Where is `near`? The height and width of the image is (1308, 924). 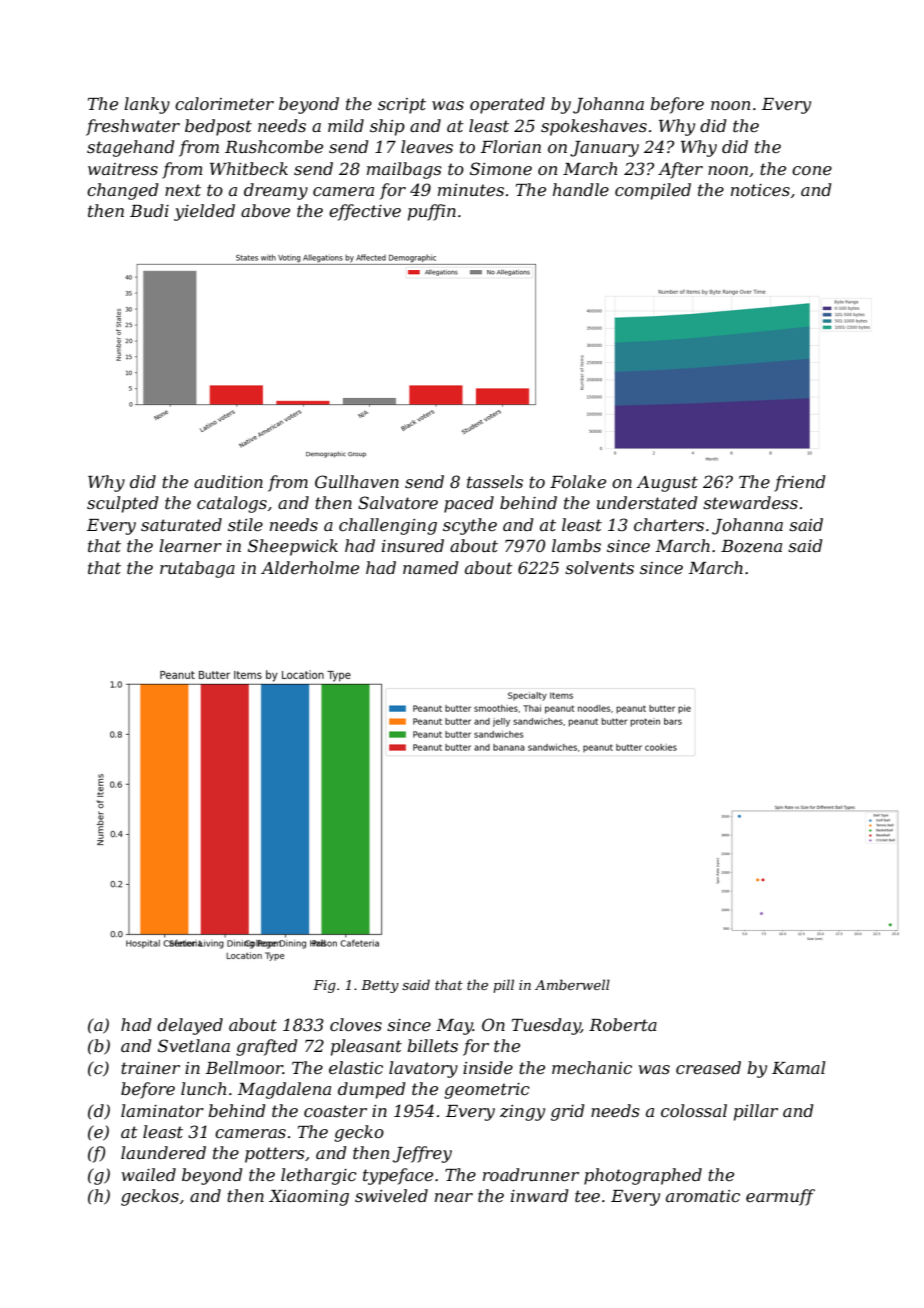 near is located at coordinates (454, 1197).
